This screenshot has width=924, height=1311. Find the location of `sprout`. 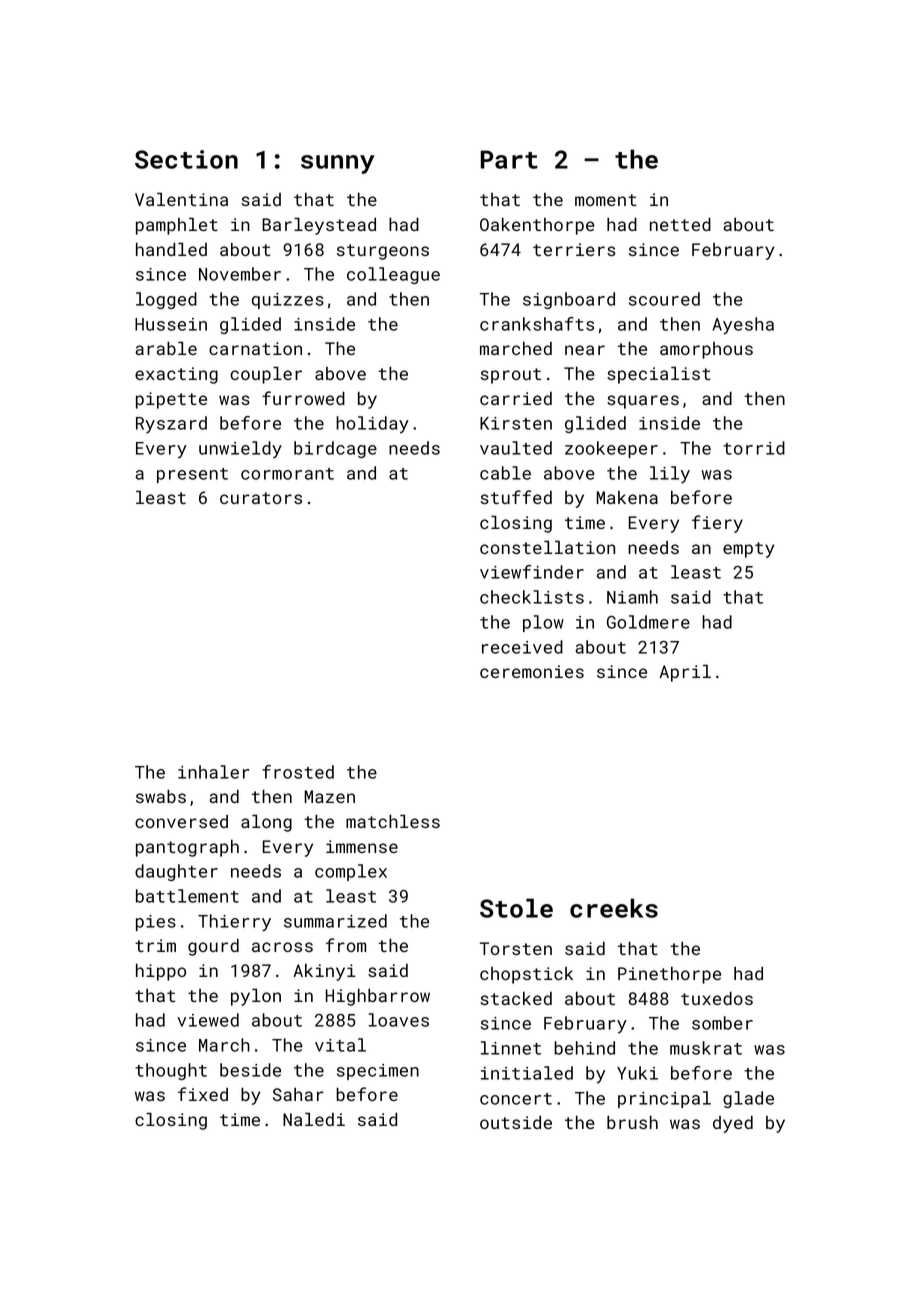

sprout is located at coordinates (510, 376).
